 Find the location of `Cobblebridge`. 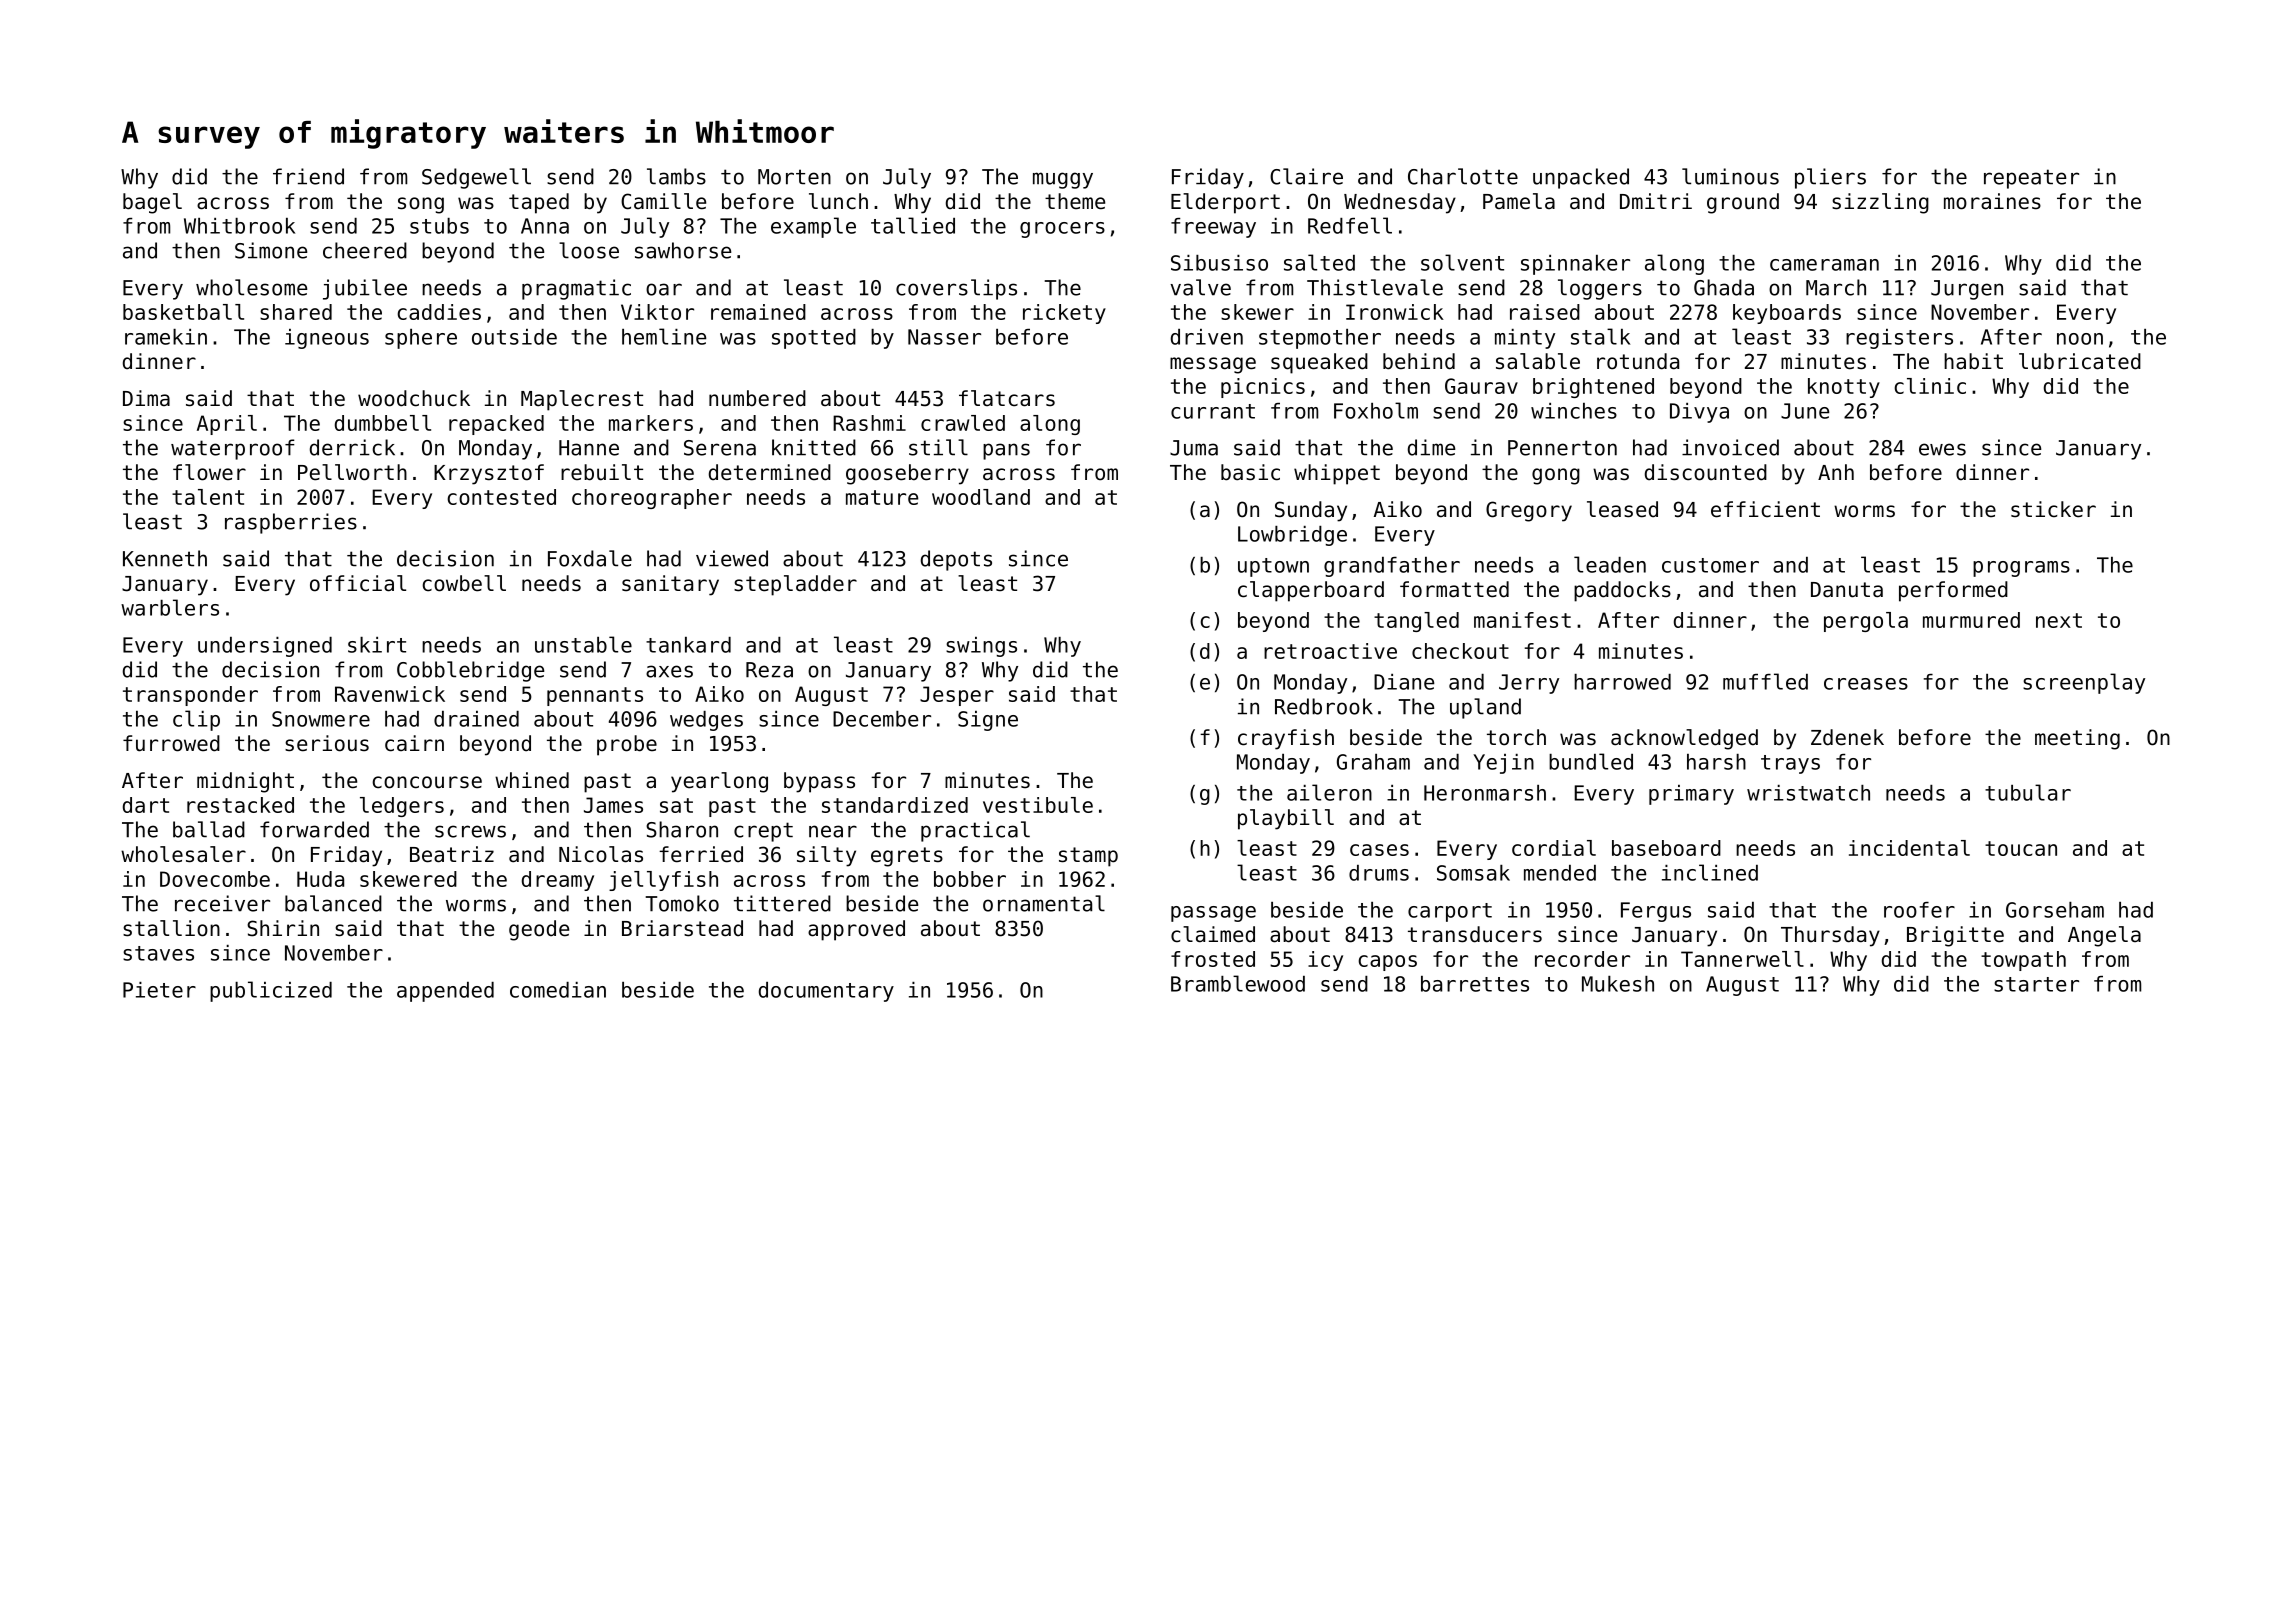

Cobblebridge is located at coordinates (470, 671).
